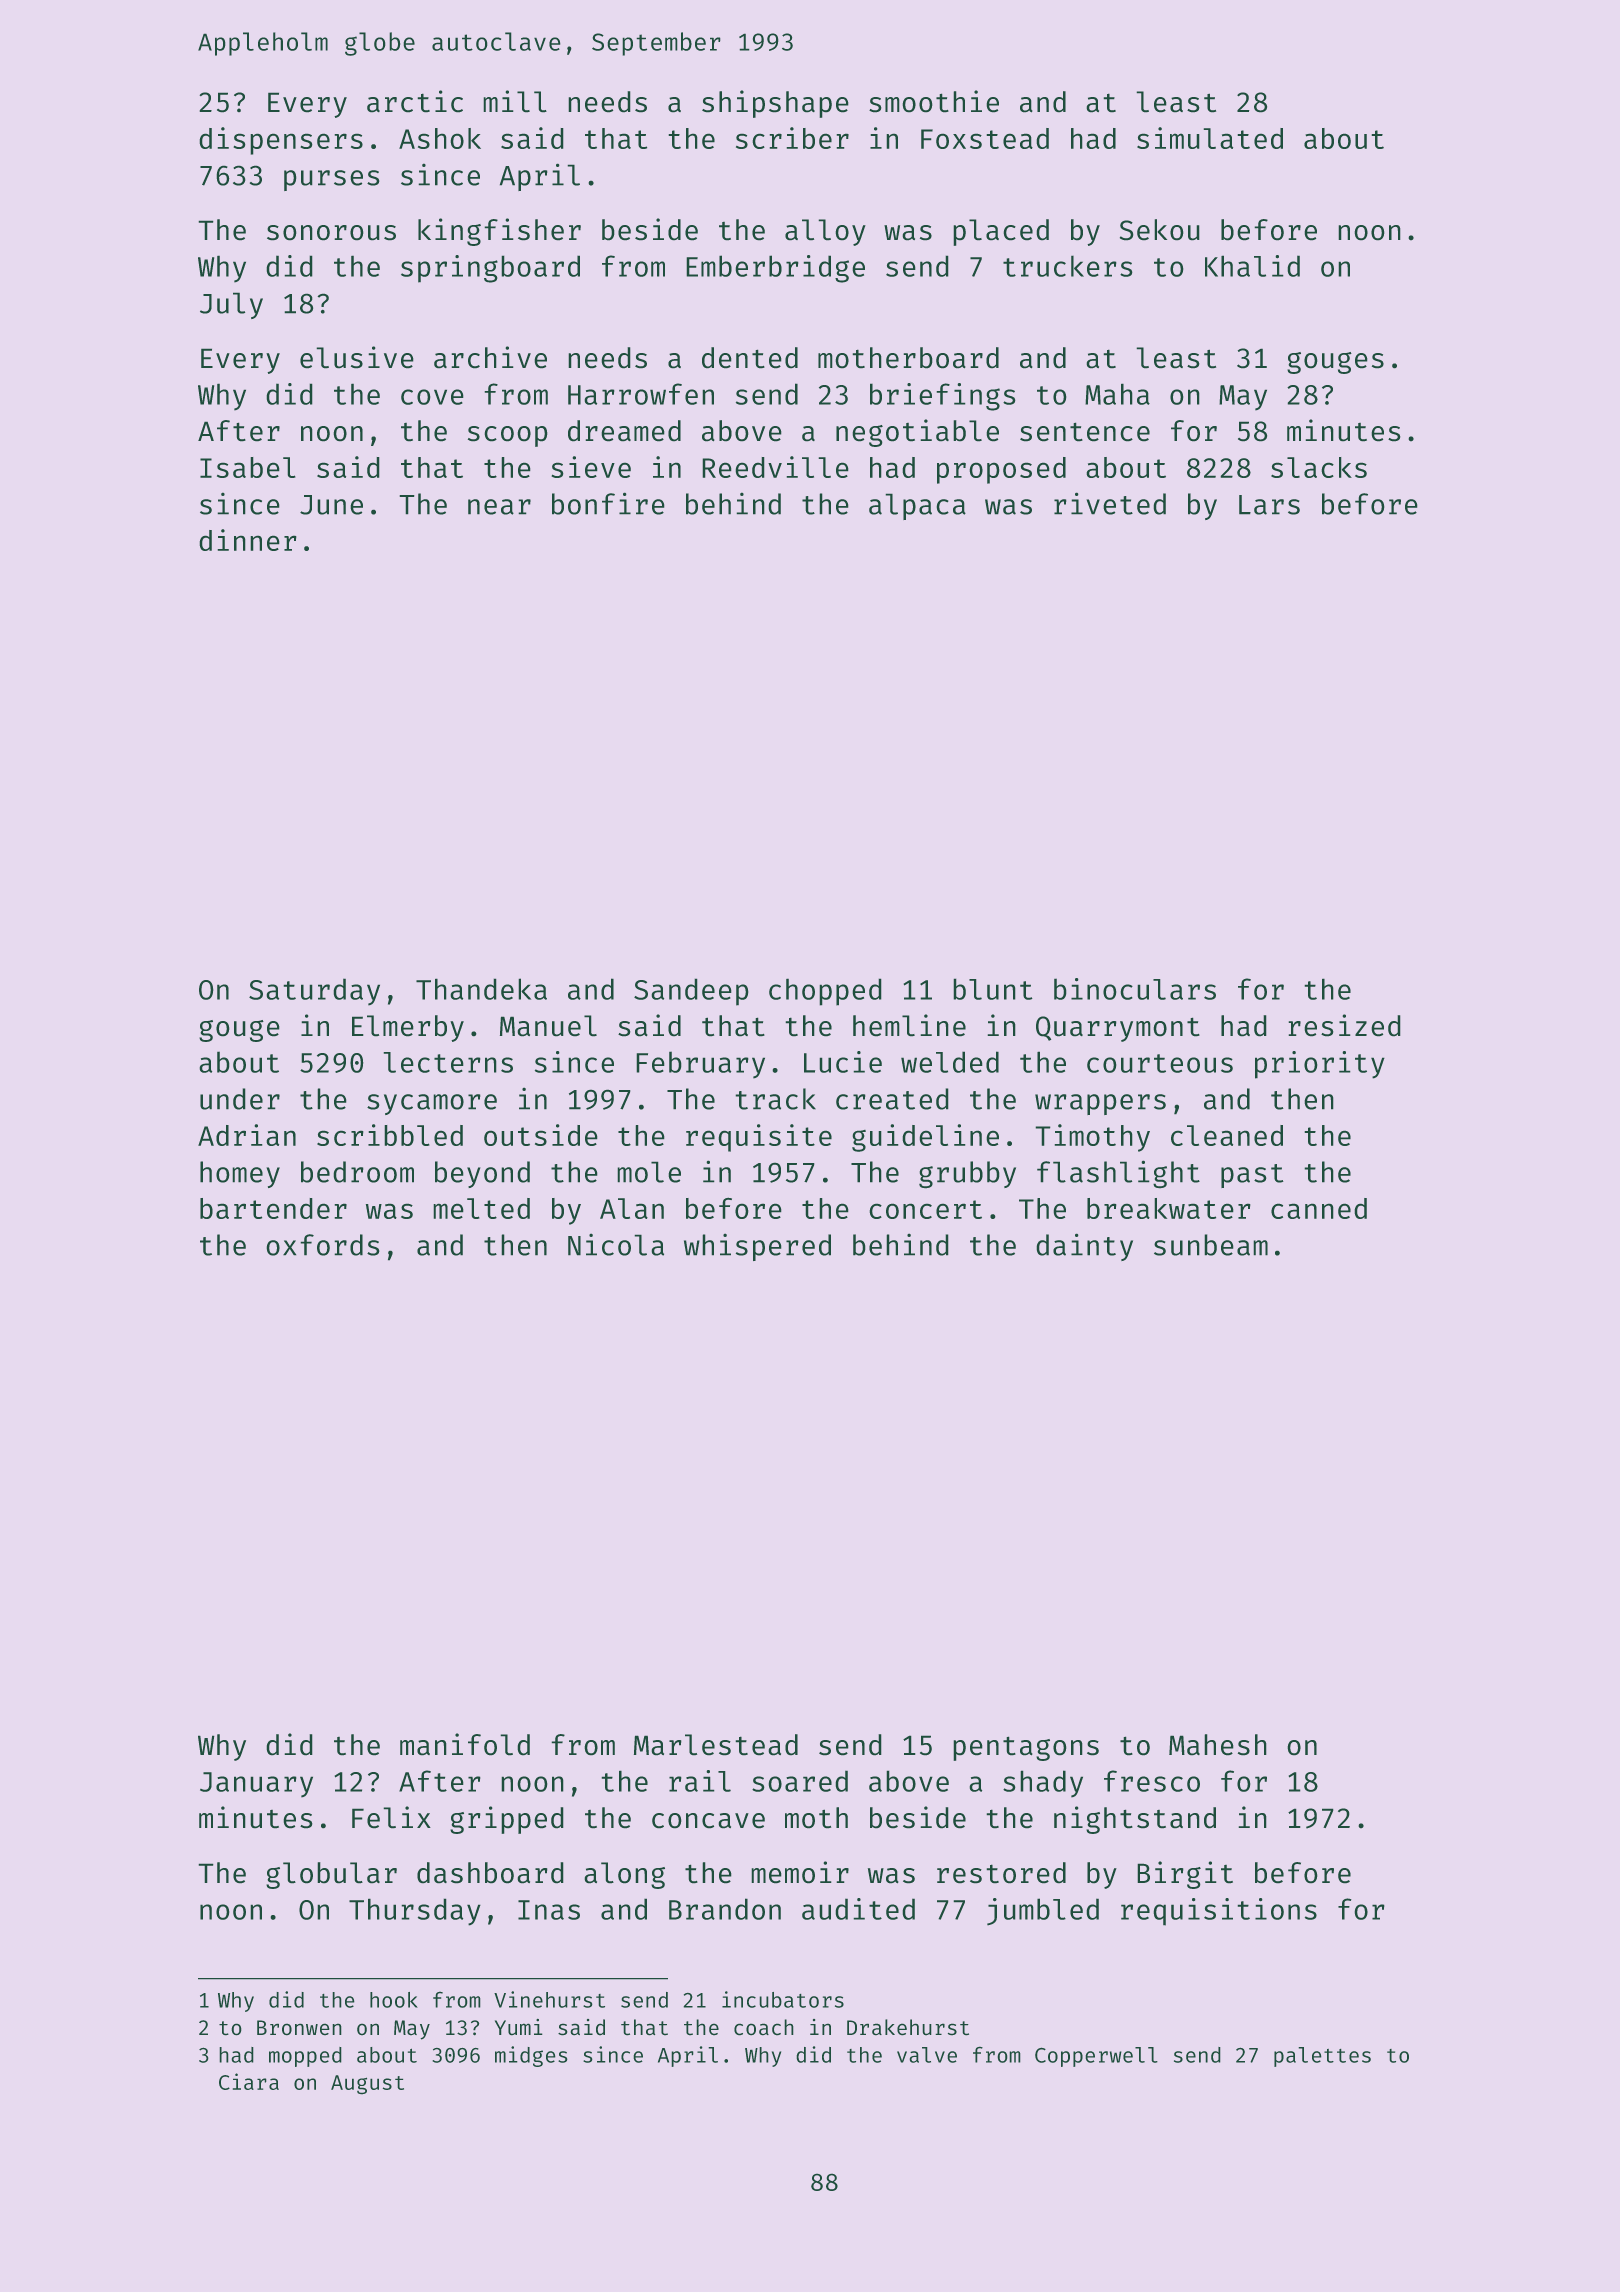 This page has width=1620, height=2292. What do you see at coordinates (775, 269) in the page?
I see `Emberbridge` at bounding box center [775, 269].
